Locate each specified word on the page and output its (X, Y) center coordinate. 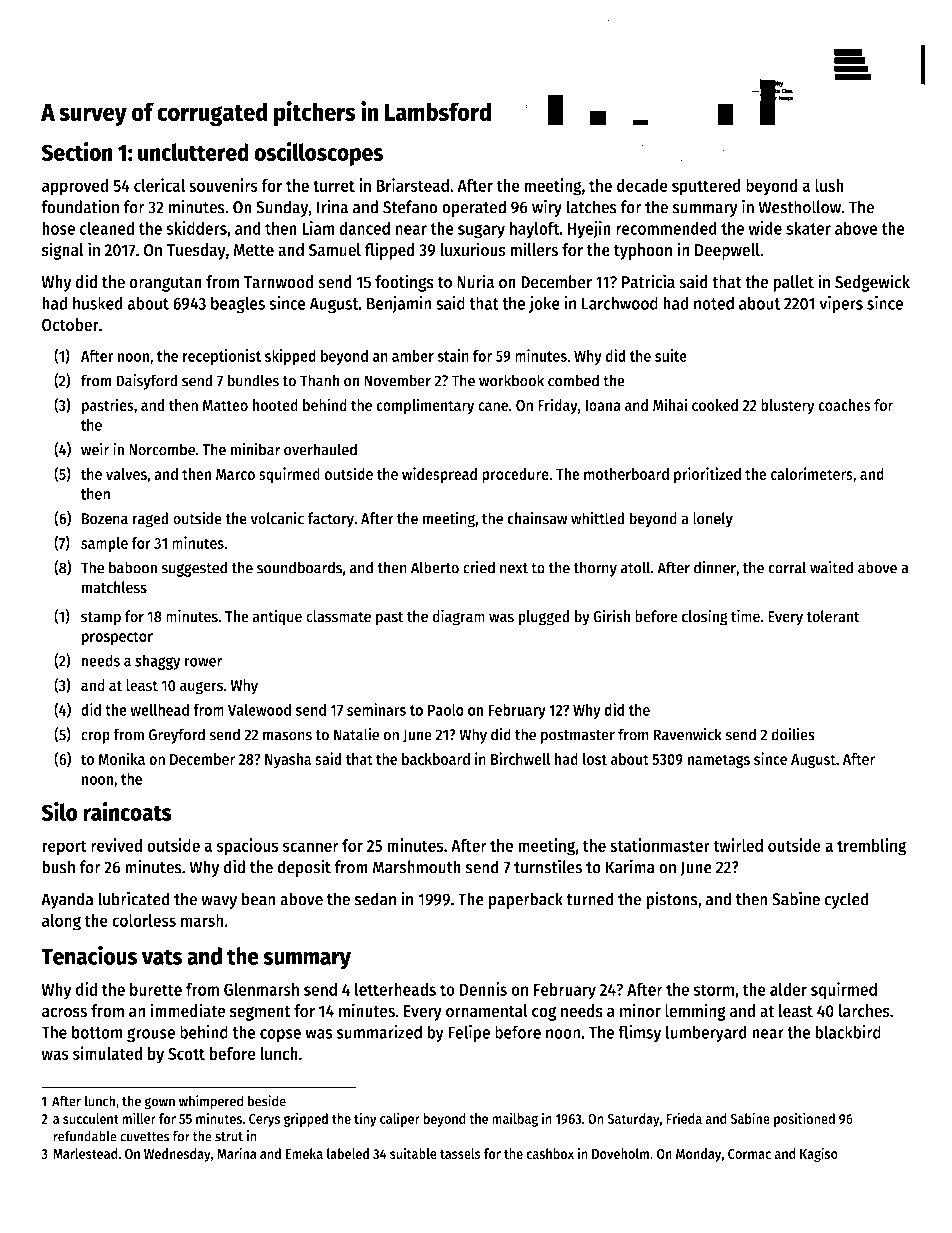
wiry (547, 208)
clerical (159, 185)
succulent (91, 1118)
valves (126, 474)
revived (116, 845)
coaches (844, 405)
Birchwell (521, 758)
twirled (738, 845)
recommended (666, 228)
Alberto (435, 567)
